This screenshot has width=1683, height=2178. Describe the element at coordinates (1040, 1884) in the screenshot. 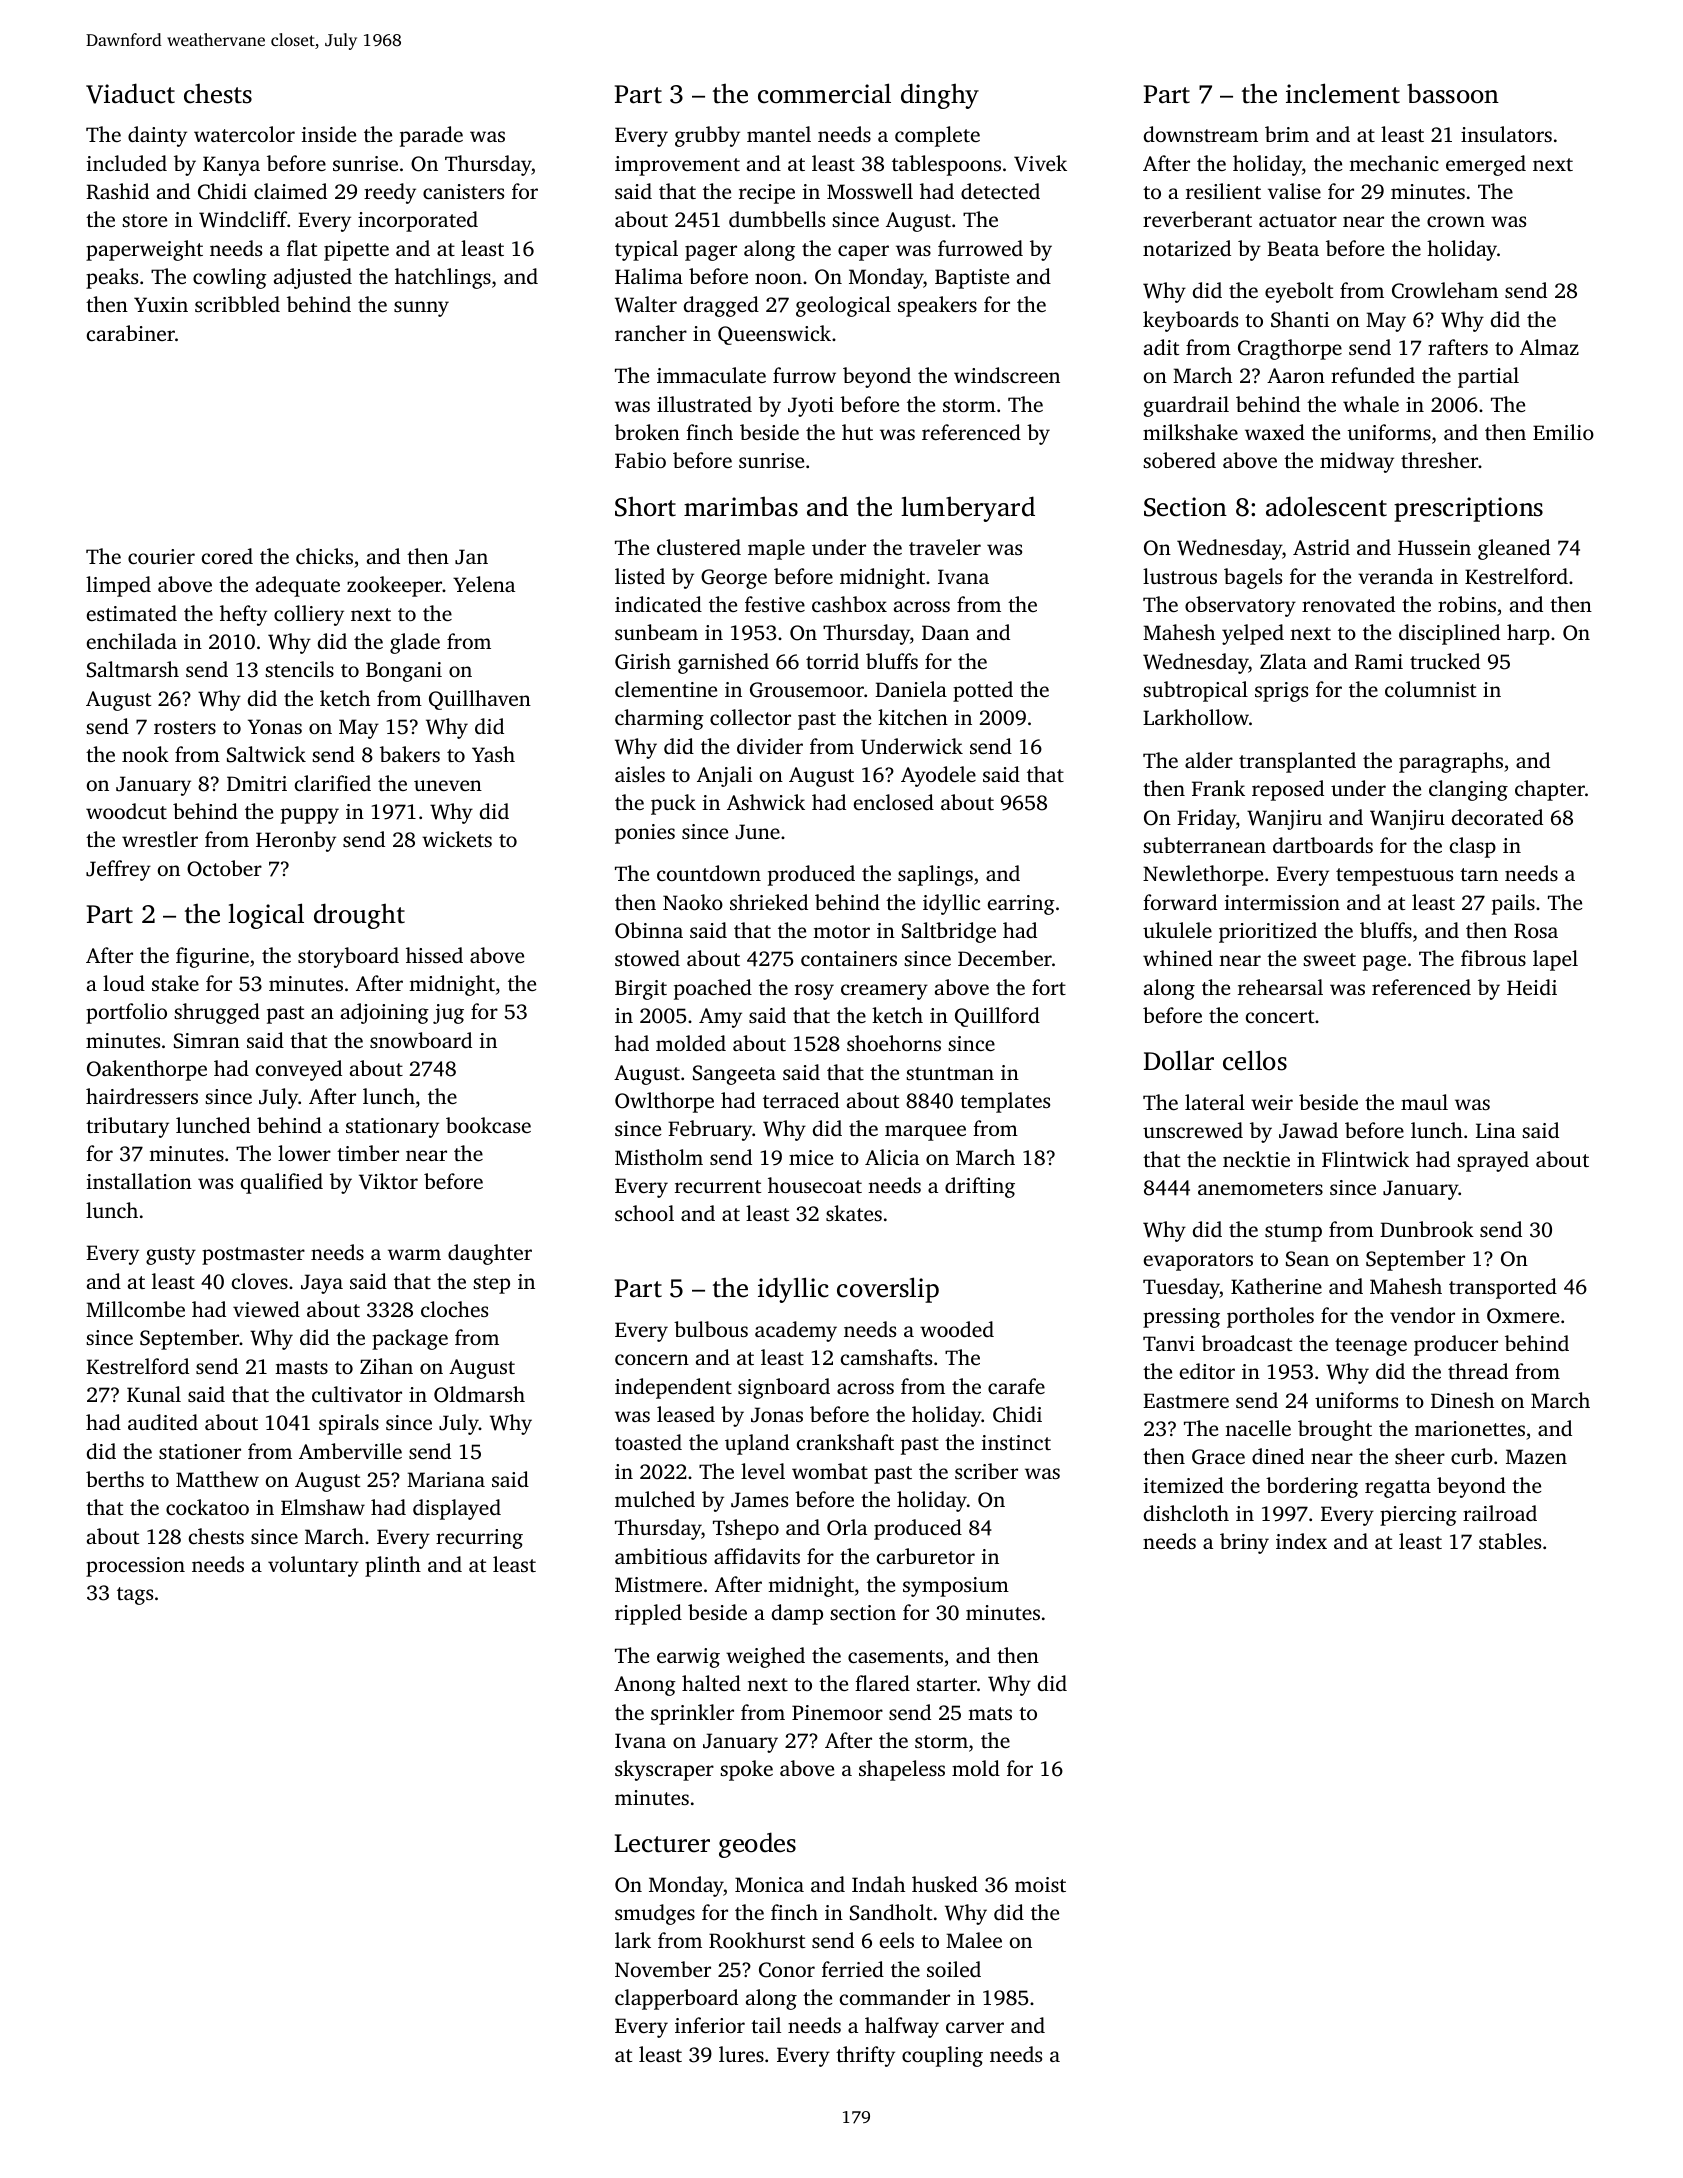

I see `moist` at that location.
